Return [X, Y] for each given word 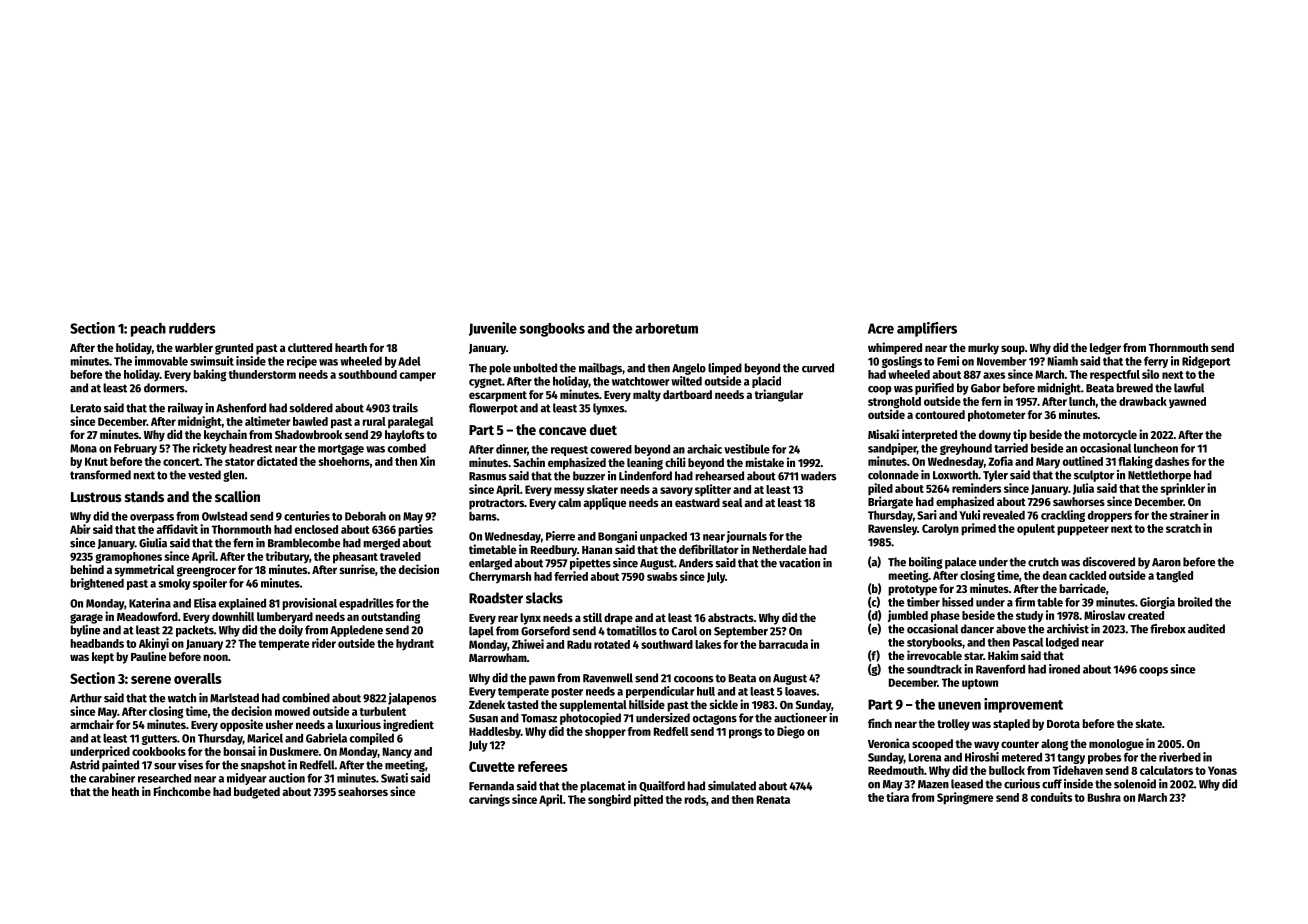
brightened [97, 584]
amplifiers [927, 329]
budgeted [257, 793]
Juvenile [493, 329]
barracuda [783, 644]
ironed [1064, 669]
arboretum [666, 328]
